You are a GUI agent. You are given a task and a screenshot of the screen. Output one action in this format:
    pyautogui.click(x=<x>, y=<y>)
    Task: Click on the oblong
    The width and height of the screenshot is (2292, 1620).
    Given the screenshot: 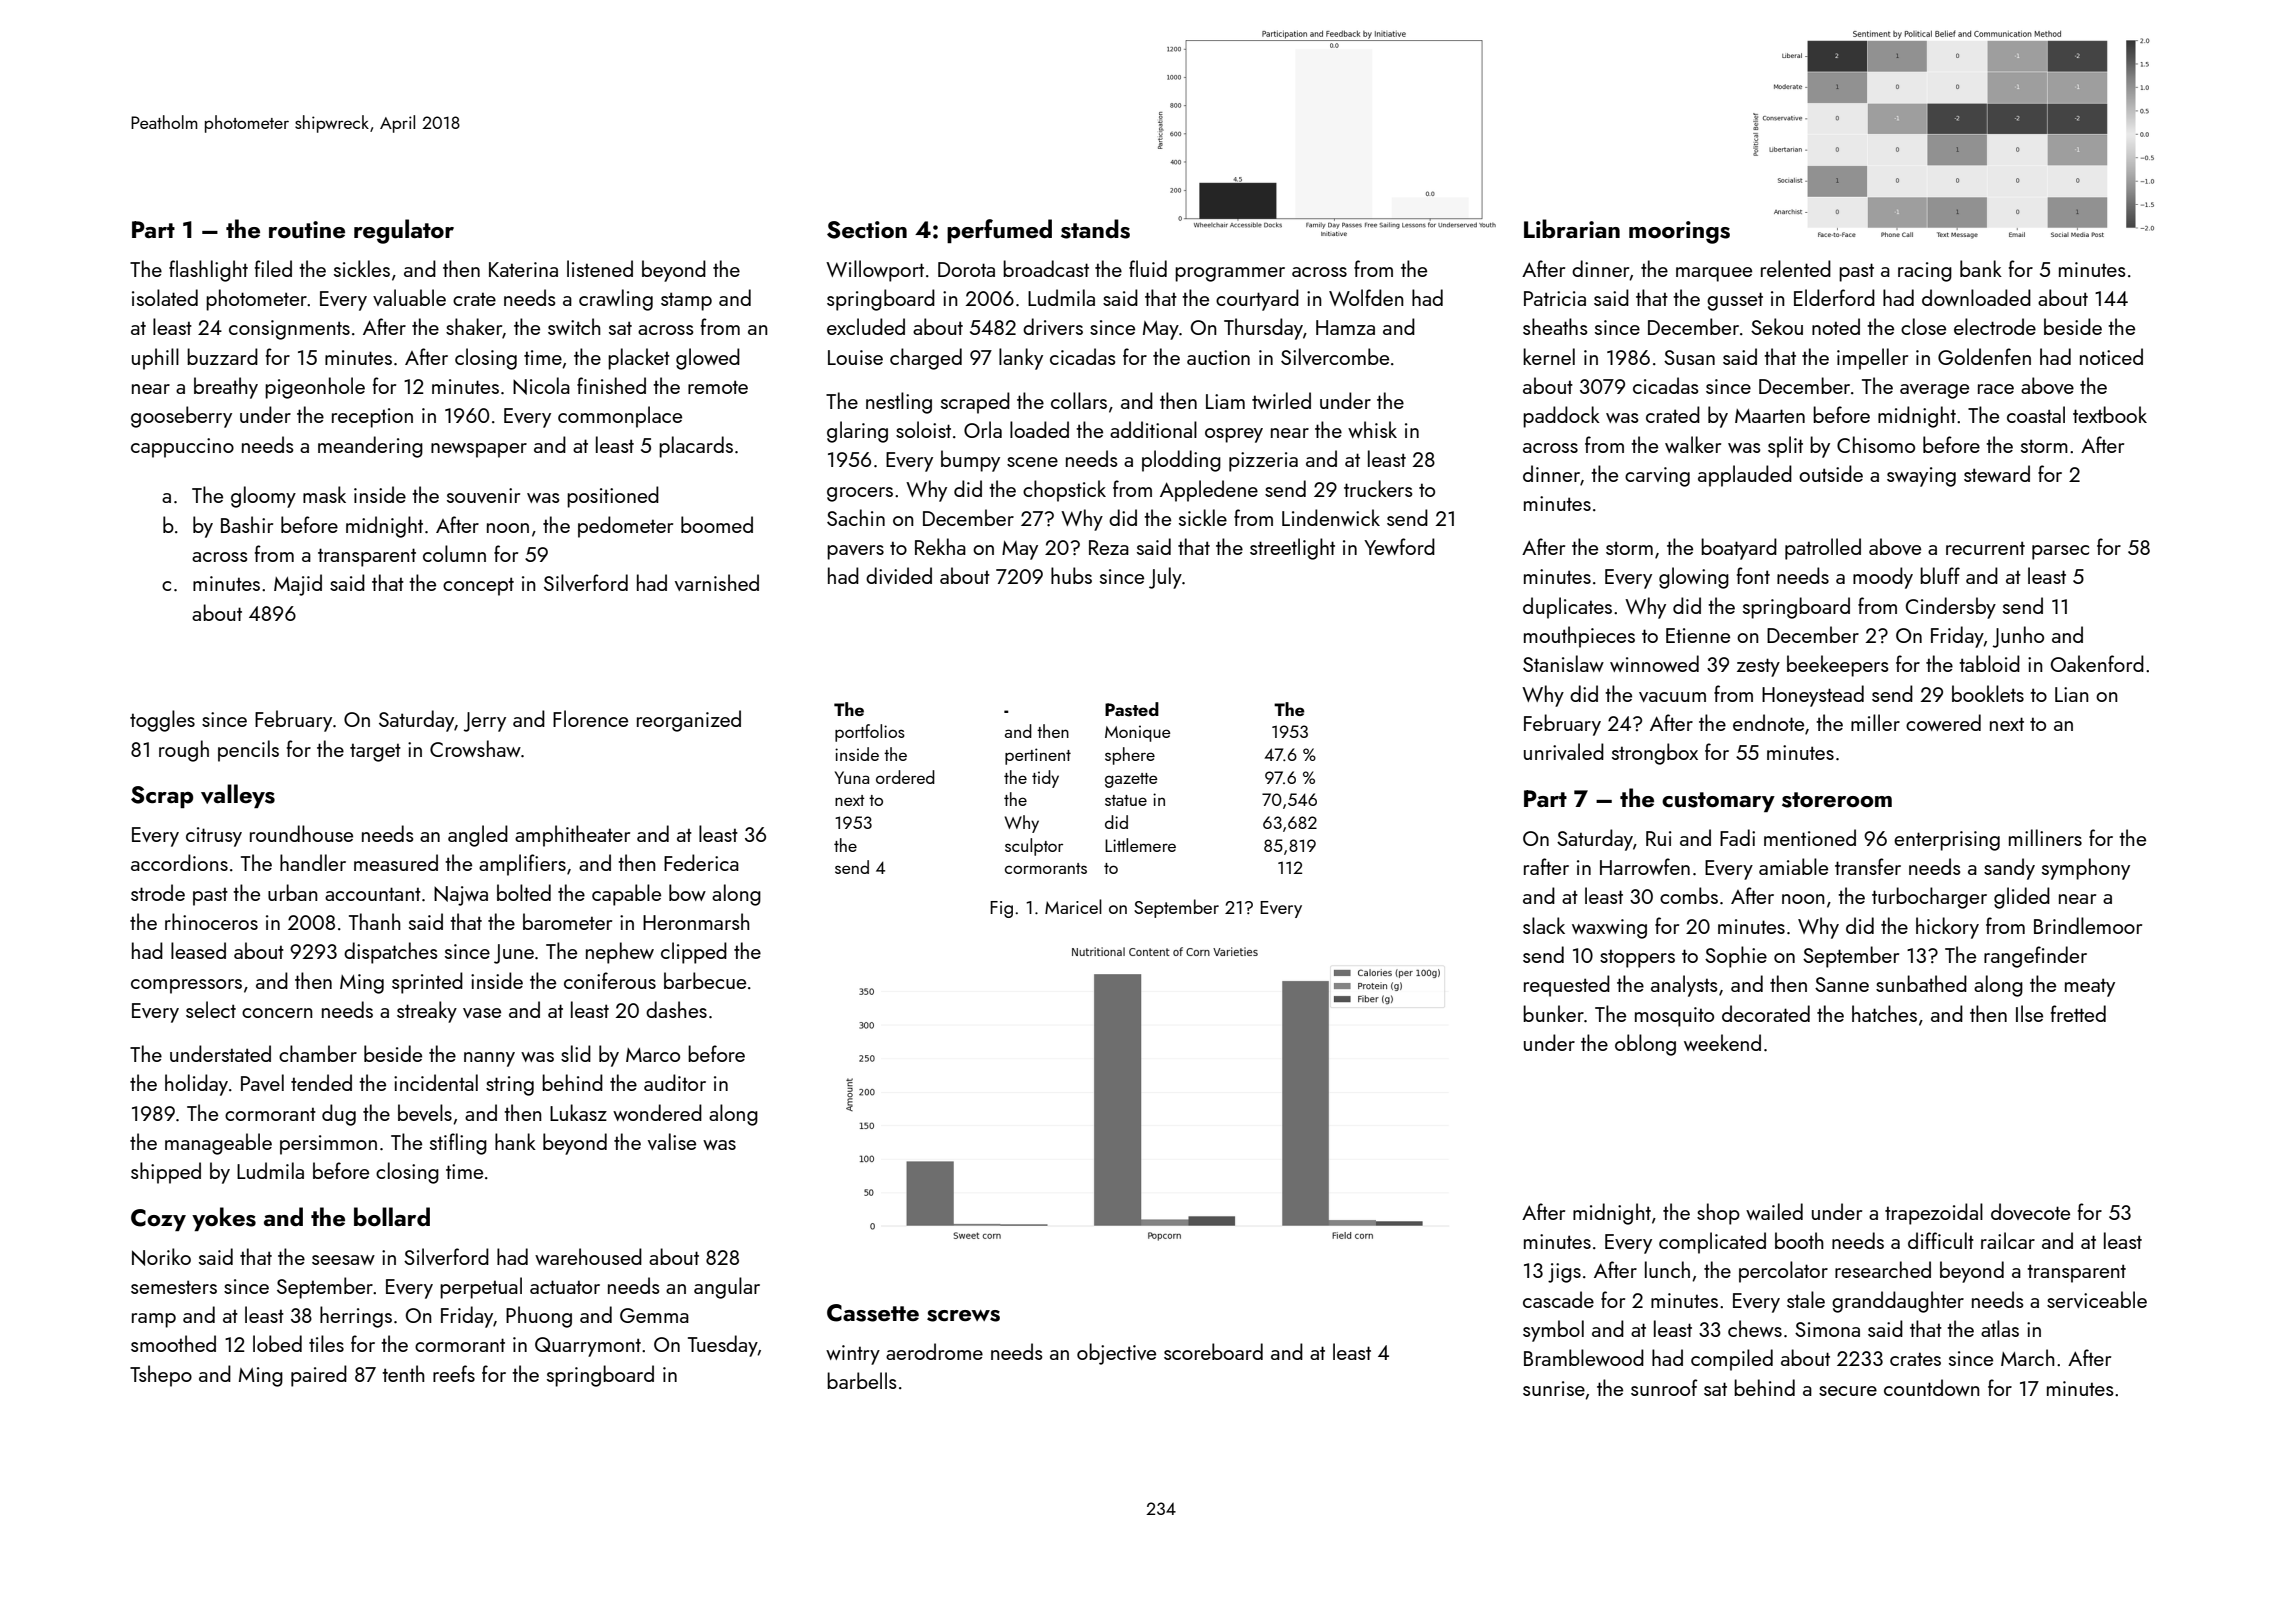 What is the action you would take?
    pyautogui.click(x=1645, y=1045)
